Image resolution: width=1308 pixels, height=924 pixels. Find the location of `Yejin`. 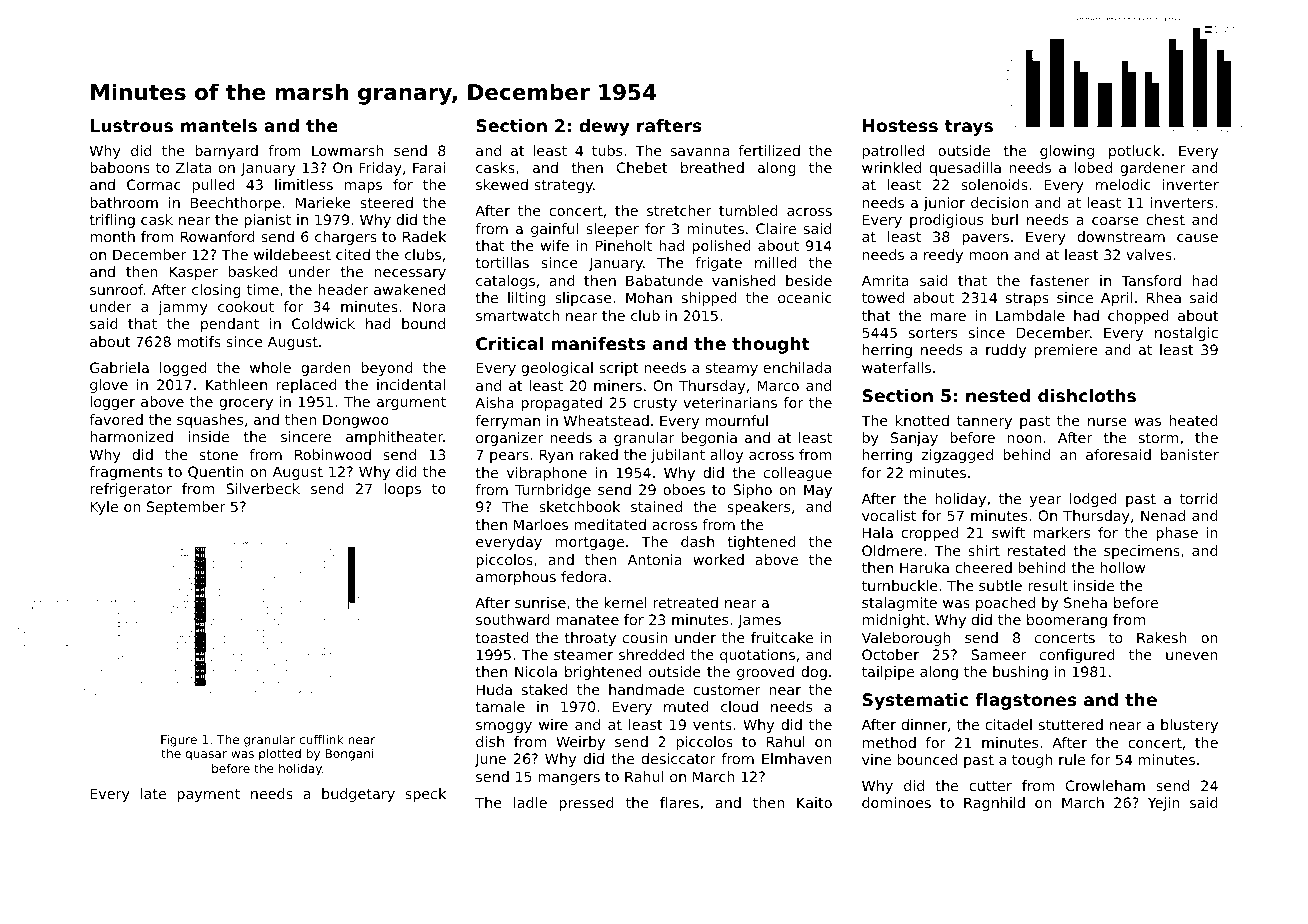

Yejin is located at coordinates (1164, 804).
